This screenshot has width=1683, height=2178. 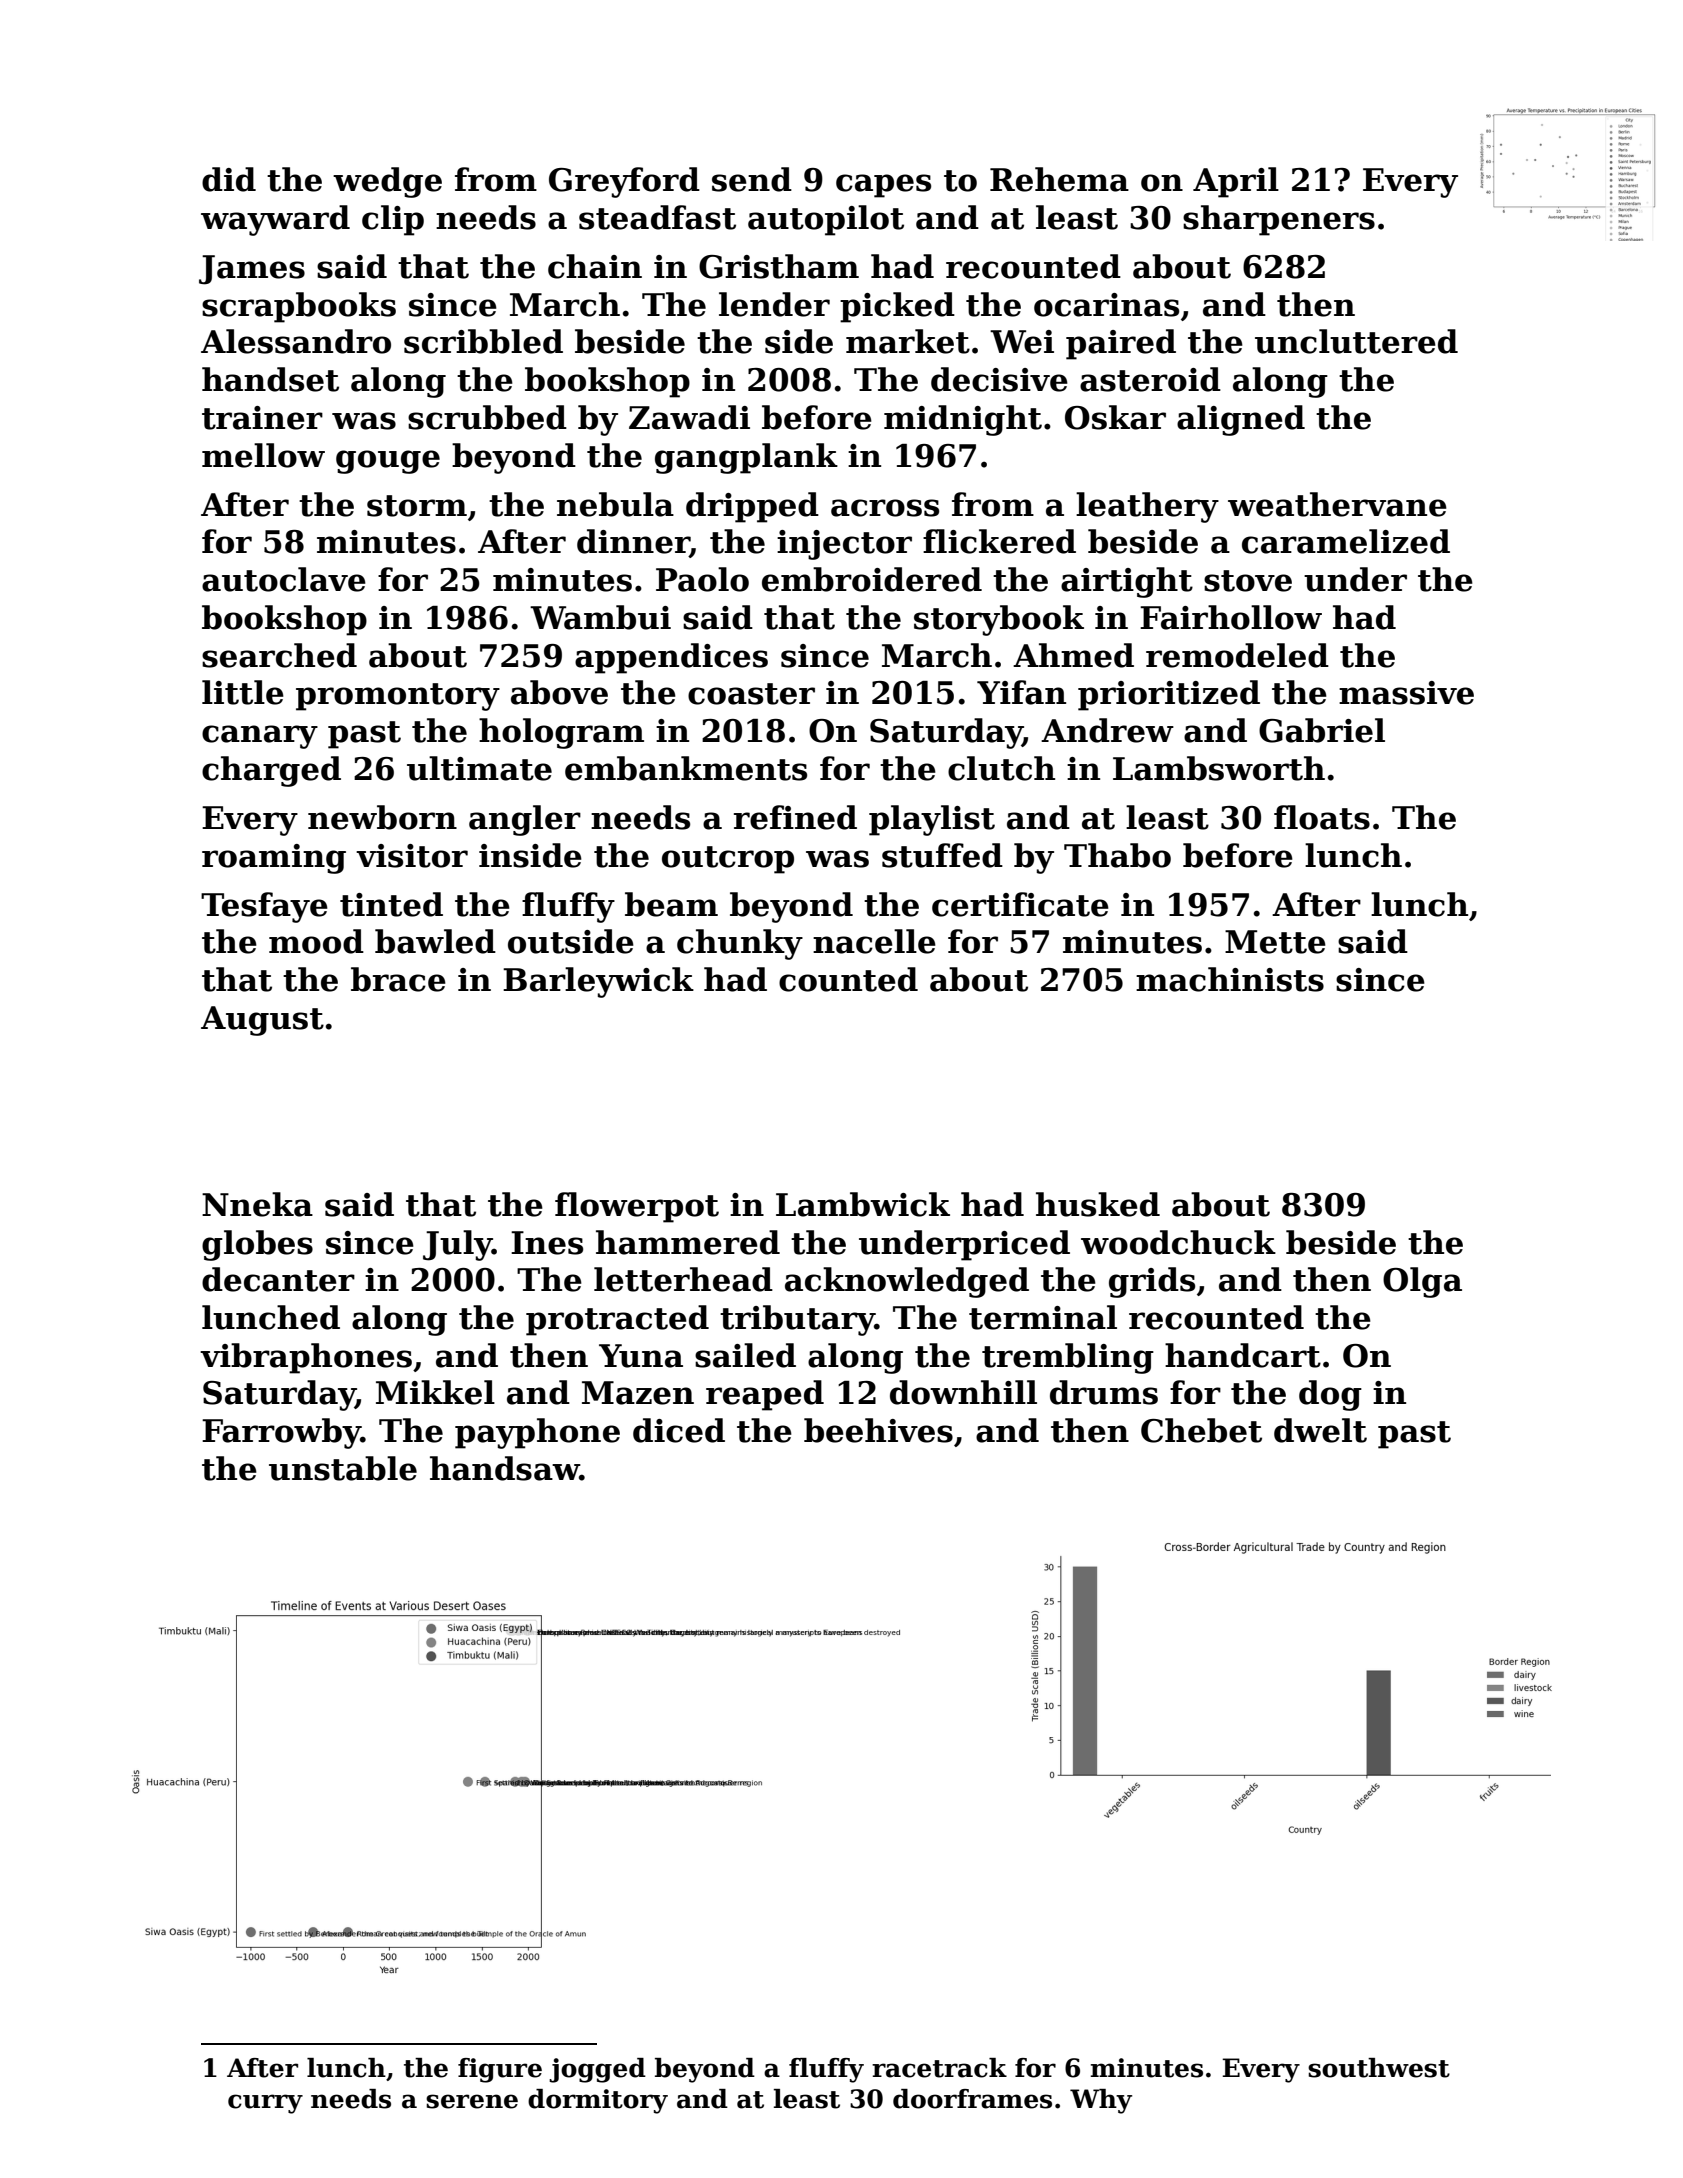 What do you see at coordinates (1230, 979) in the screenshot?
I see `machinists` at bounding box center [1230, 979].
